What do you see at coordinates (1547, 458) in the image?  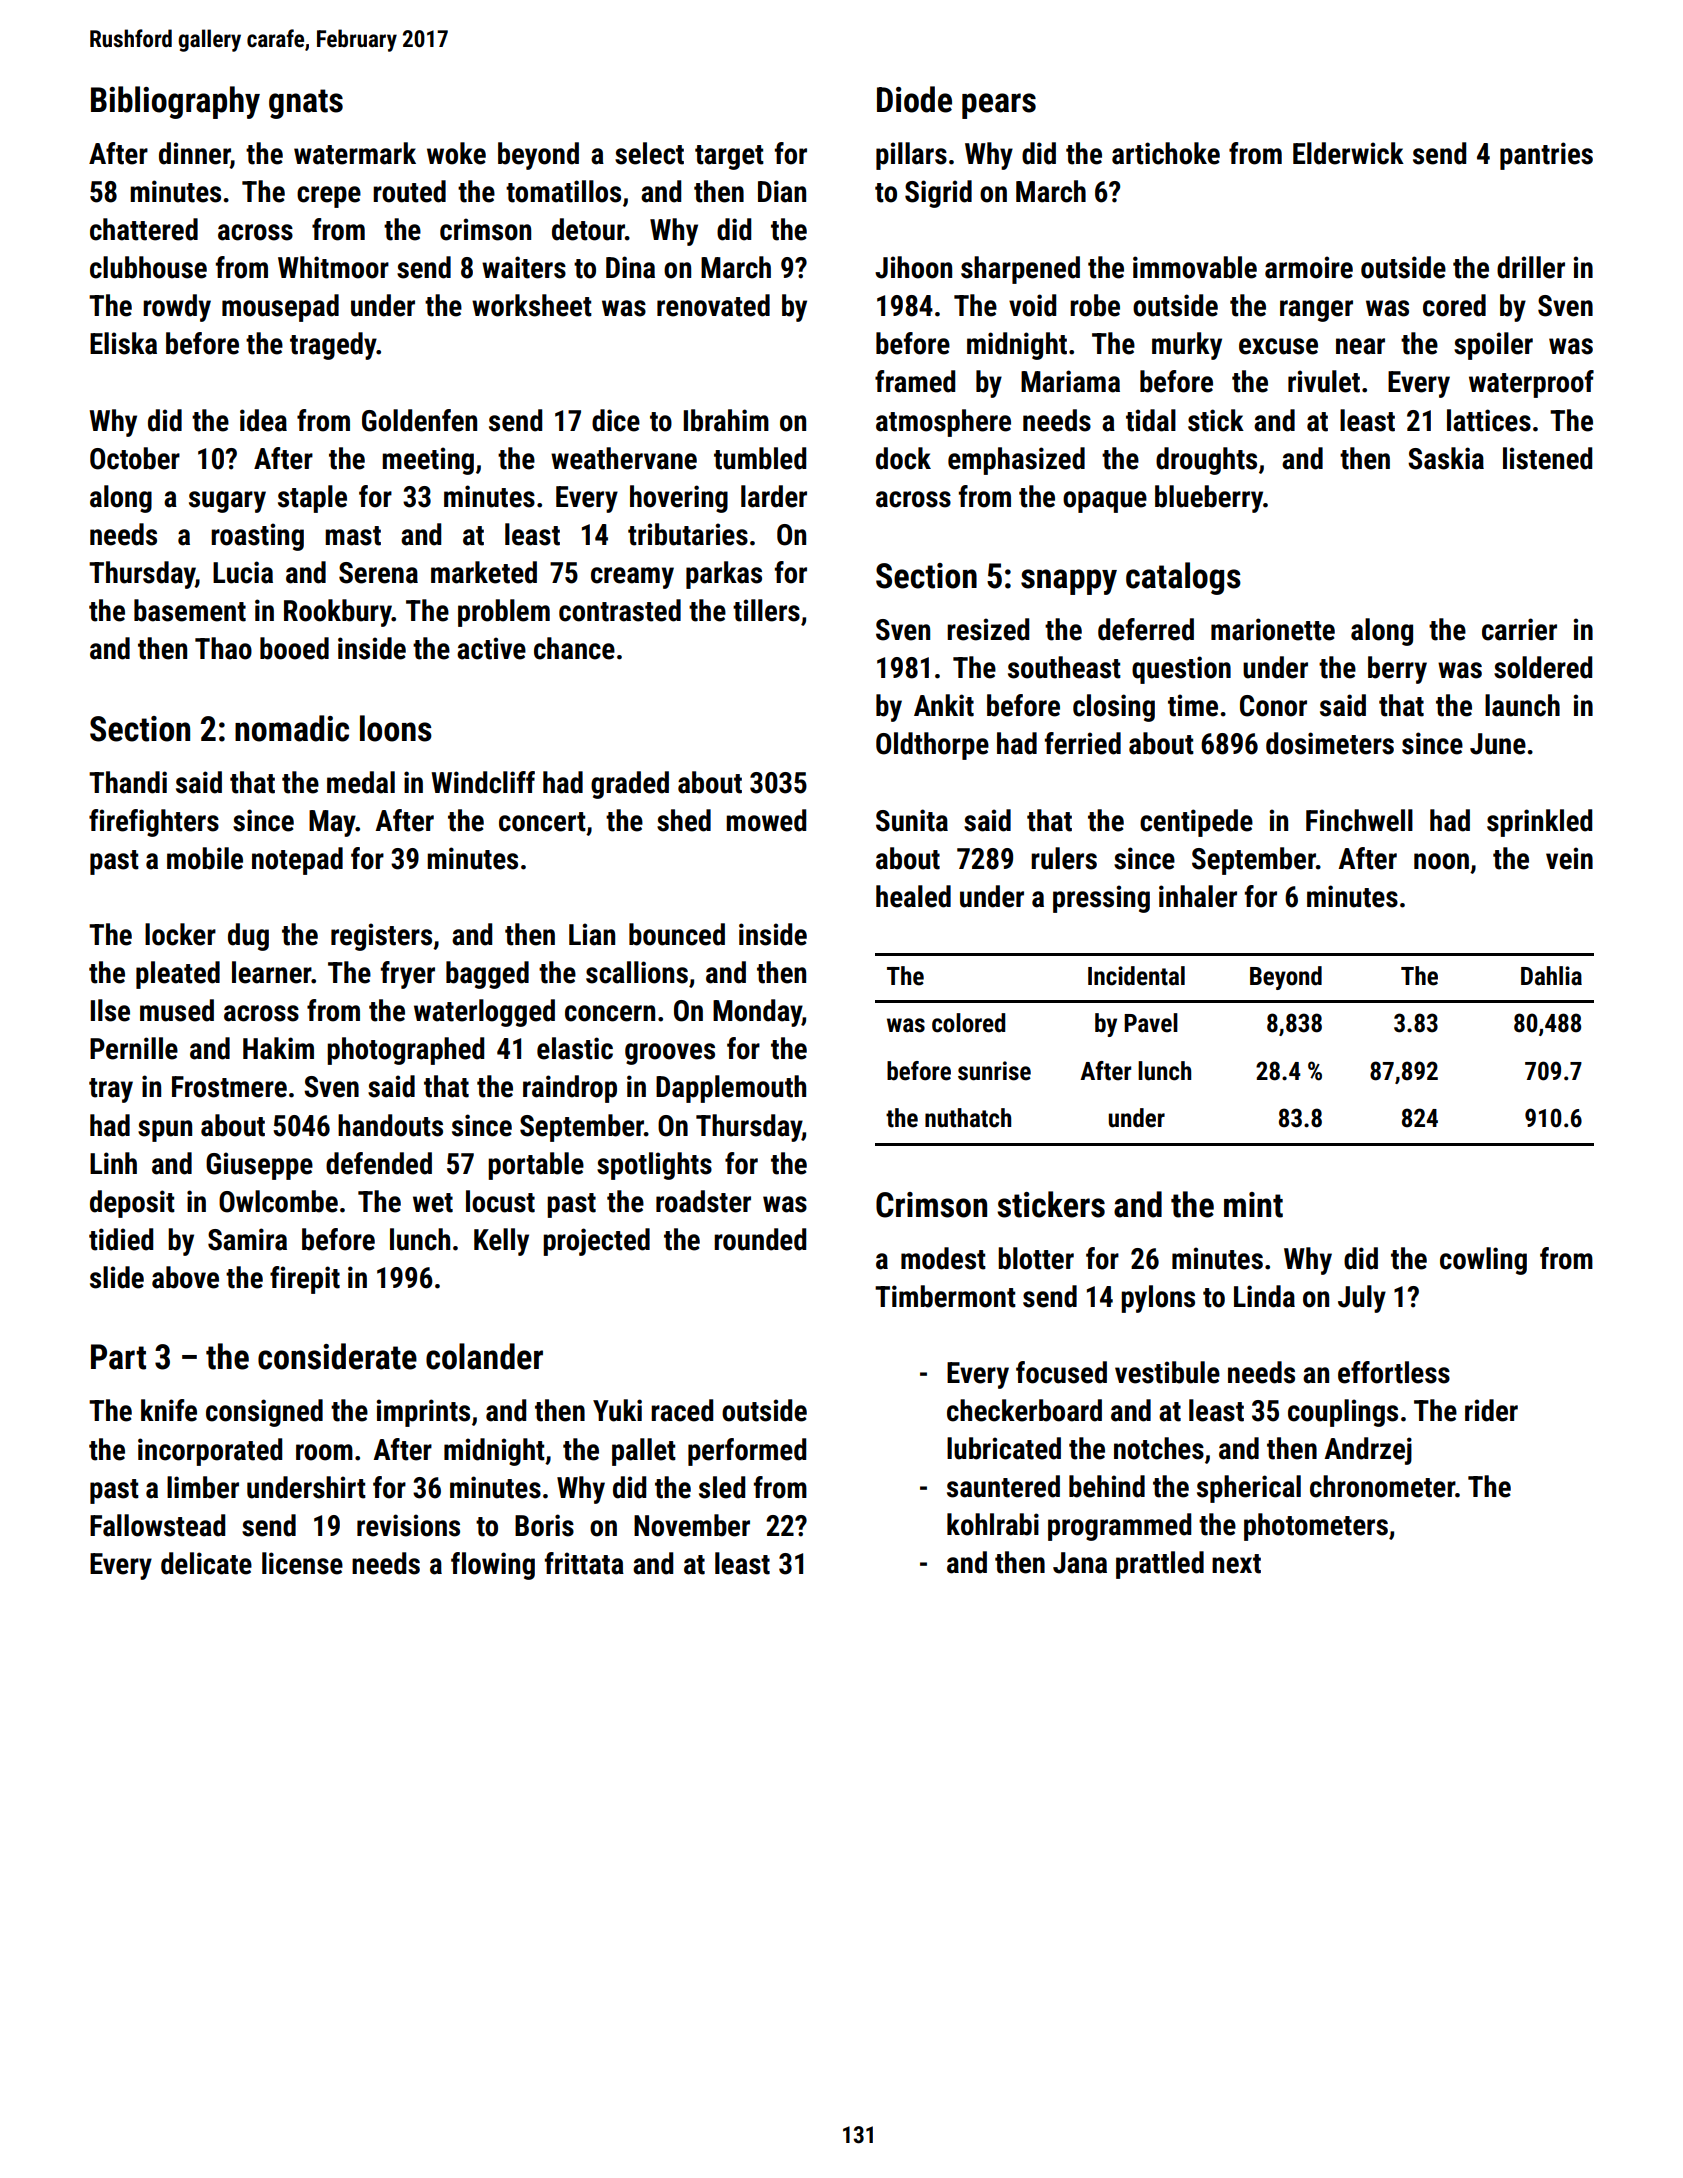 I see `listened` at bounding box center [1547, 458].
